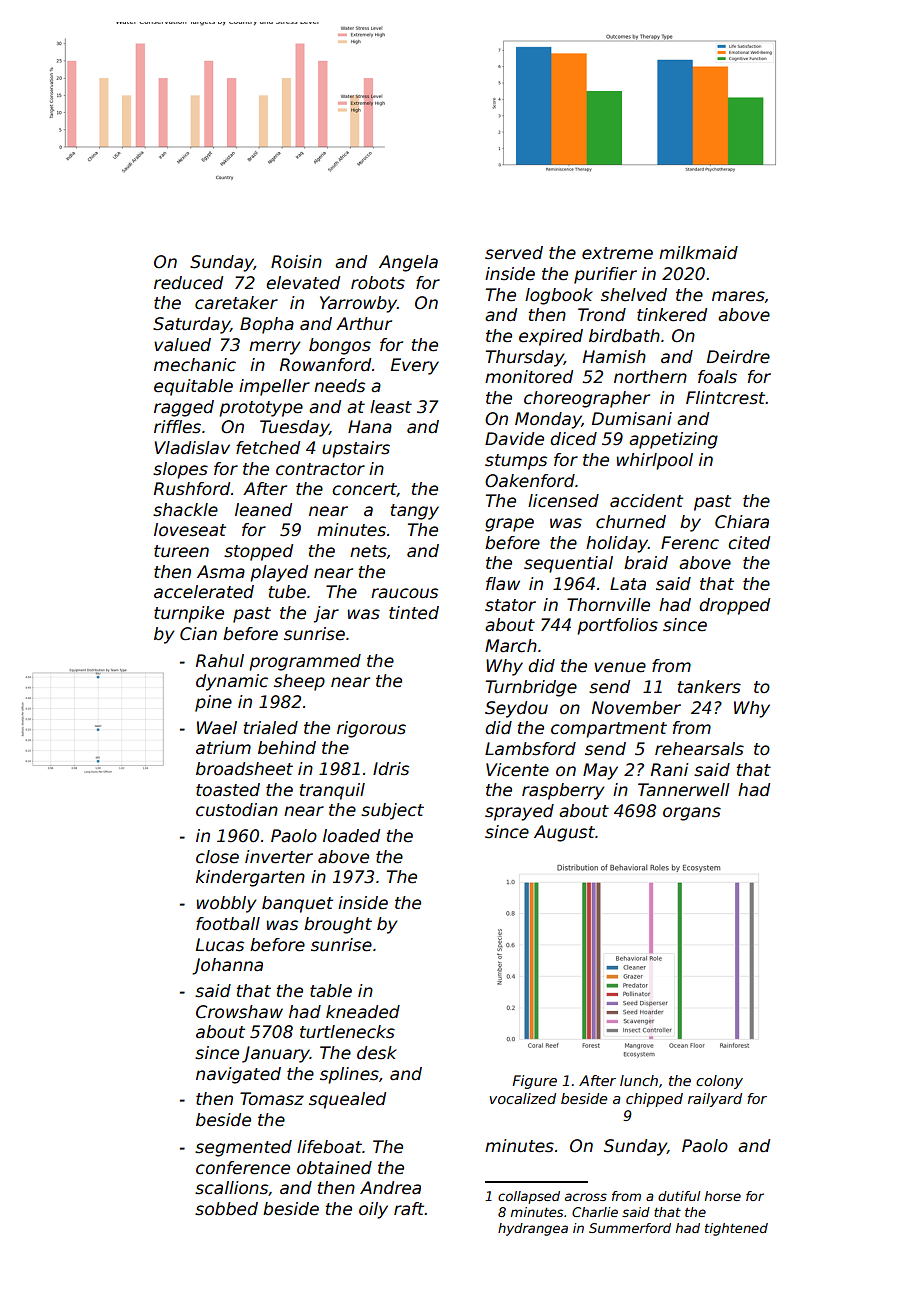 The height and width of the image is (1311, 924). Describe the element at coordinates (414, 613) in the image. I see `tinted` at that location.
